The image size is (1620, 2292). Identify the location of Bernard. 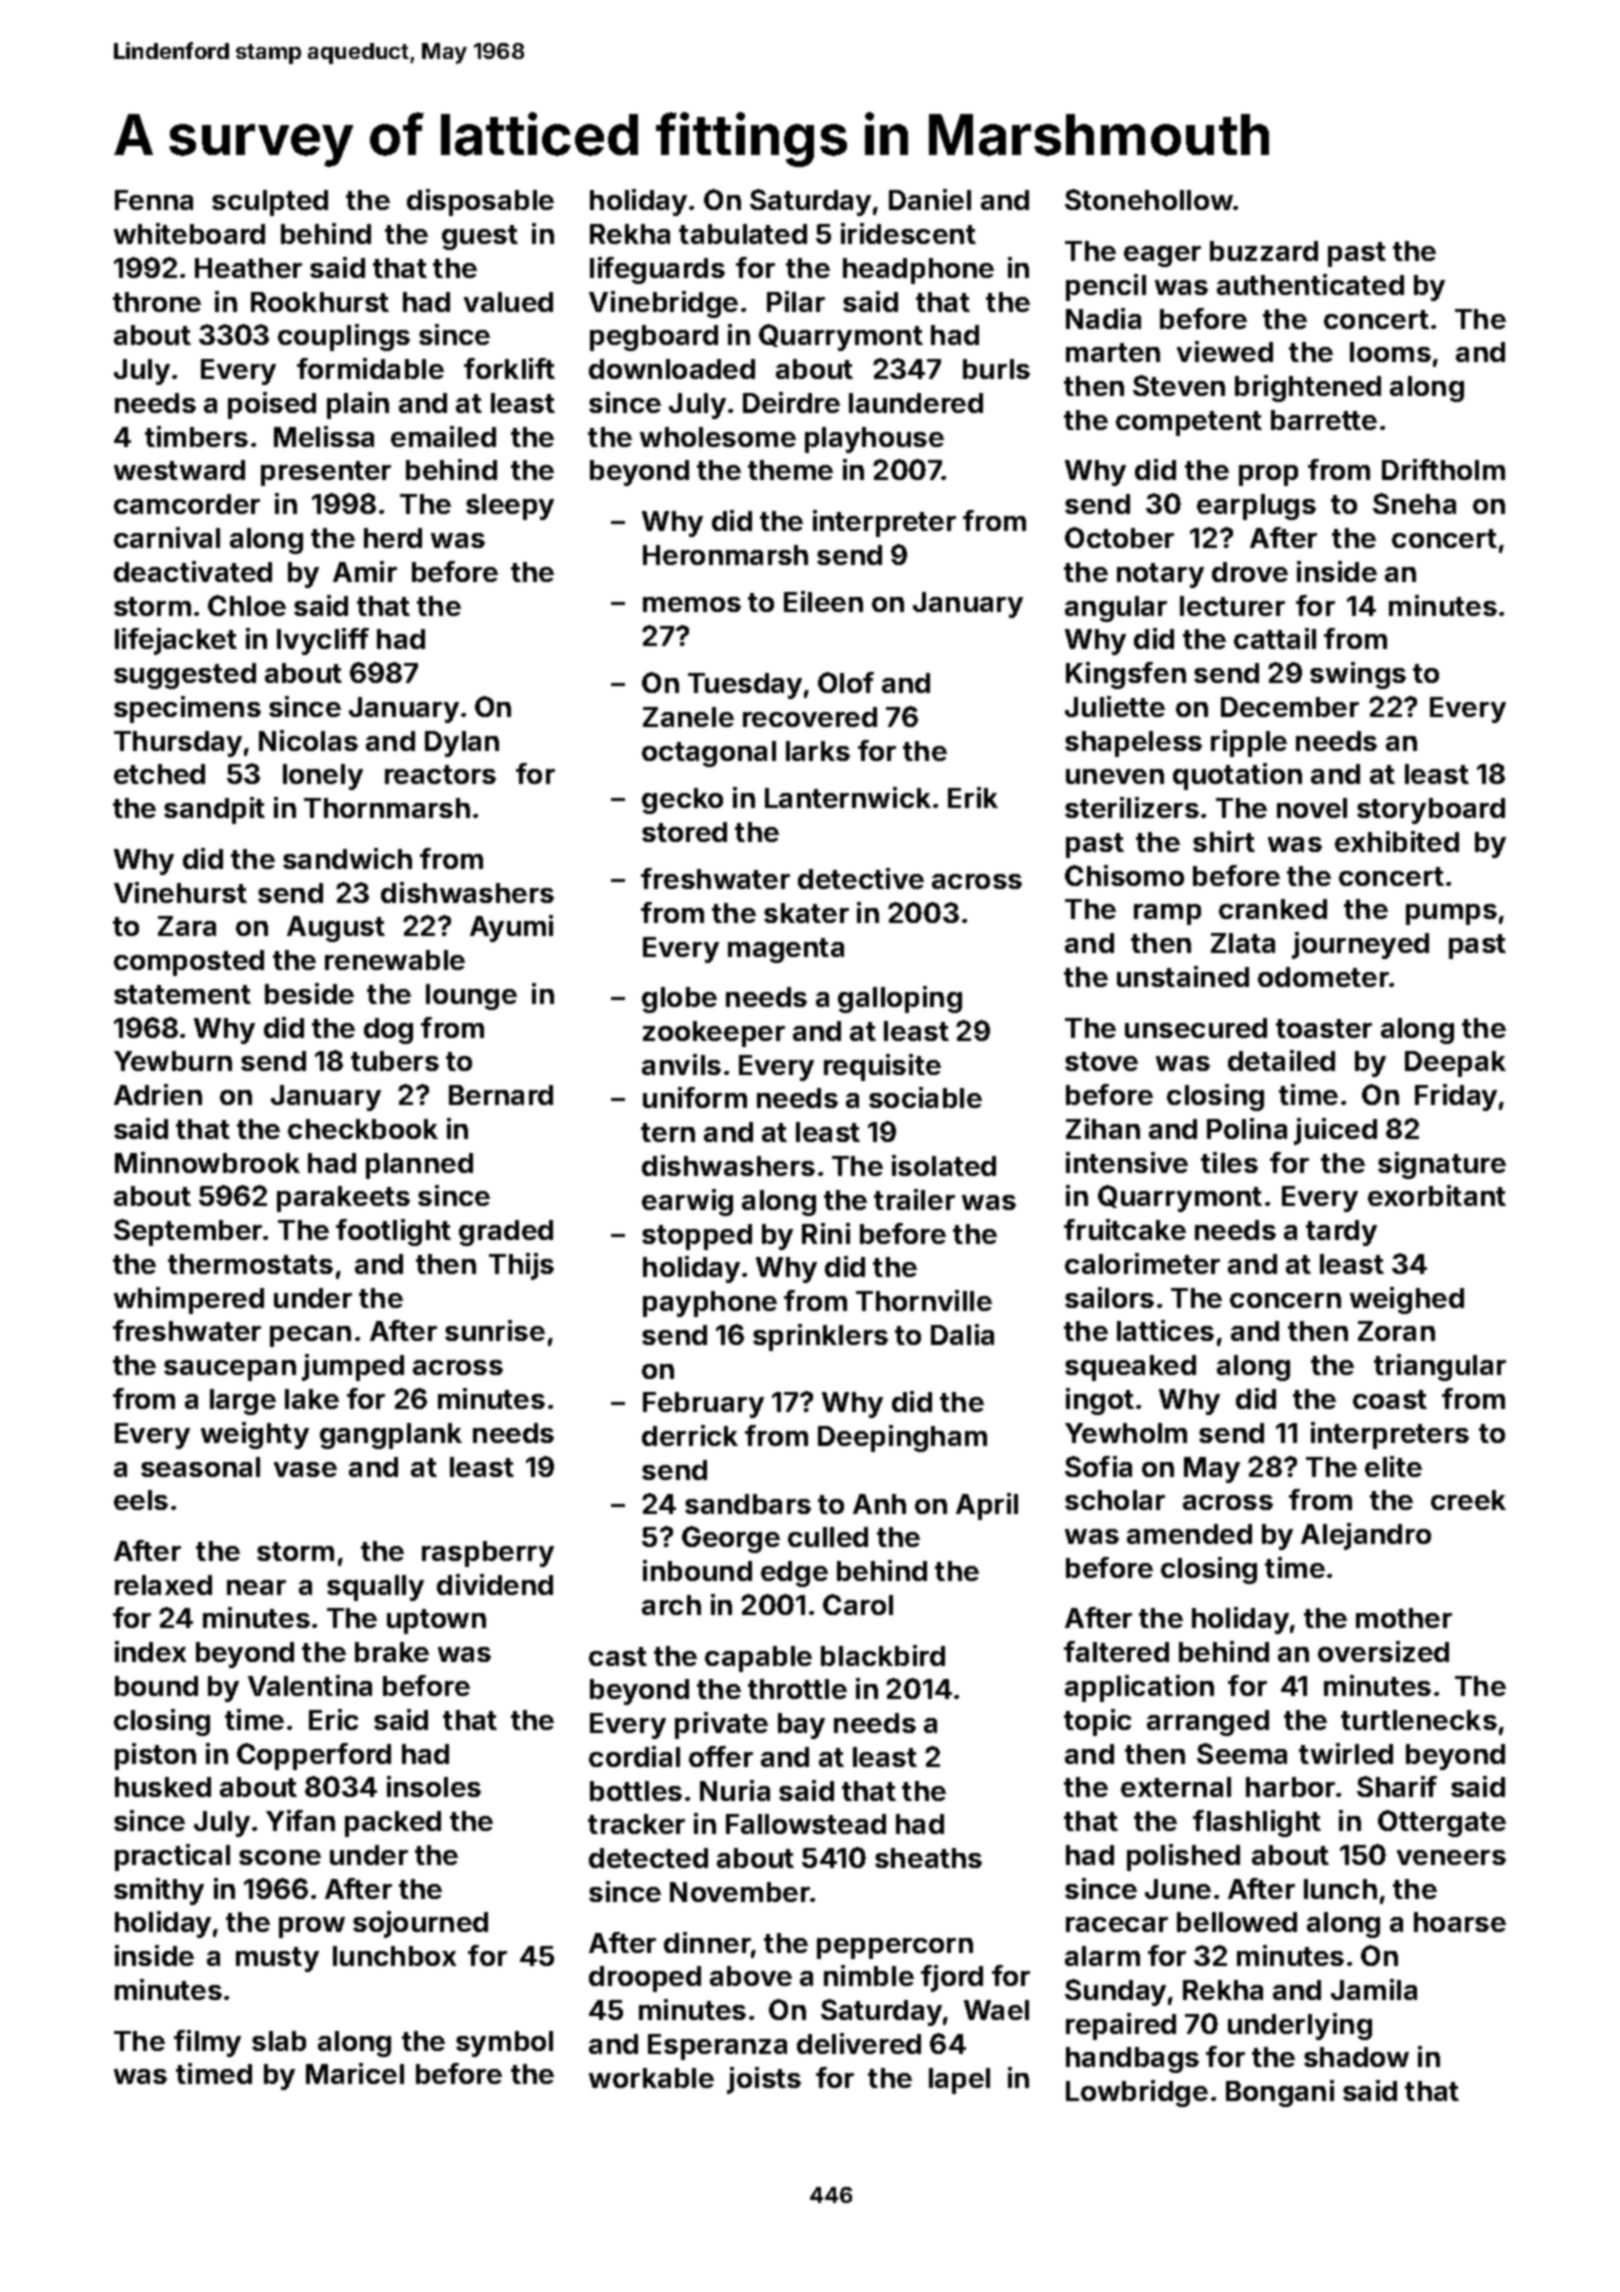
(501, 1095).
